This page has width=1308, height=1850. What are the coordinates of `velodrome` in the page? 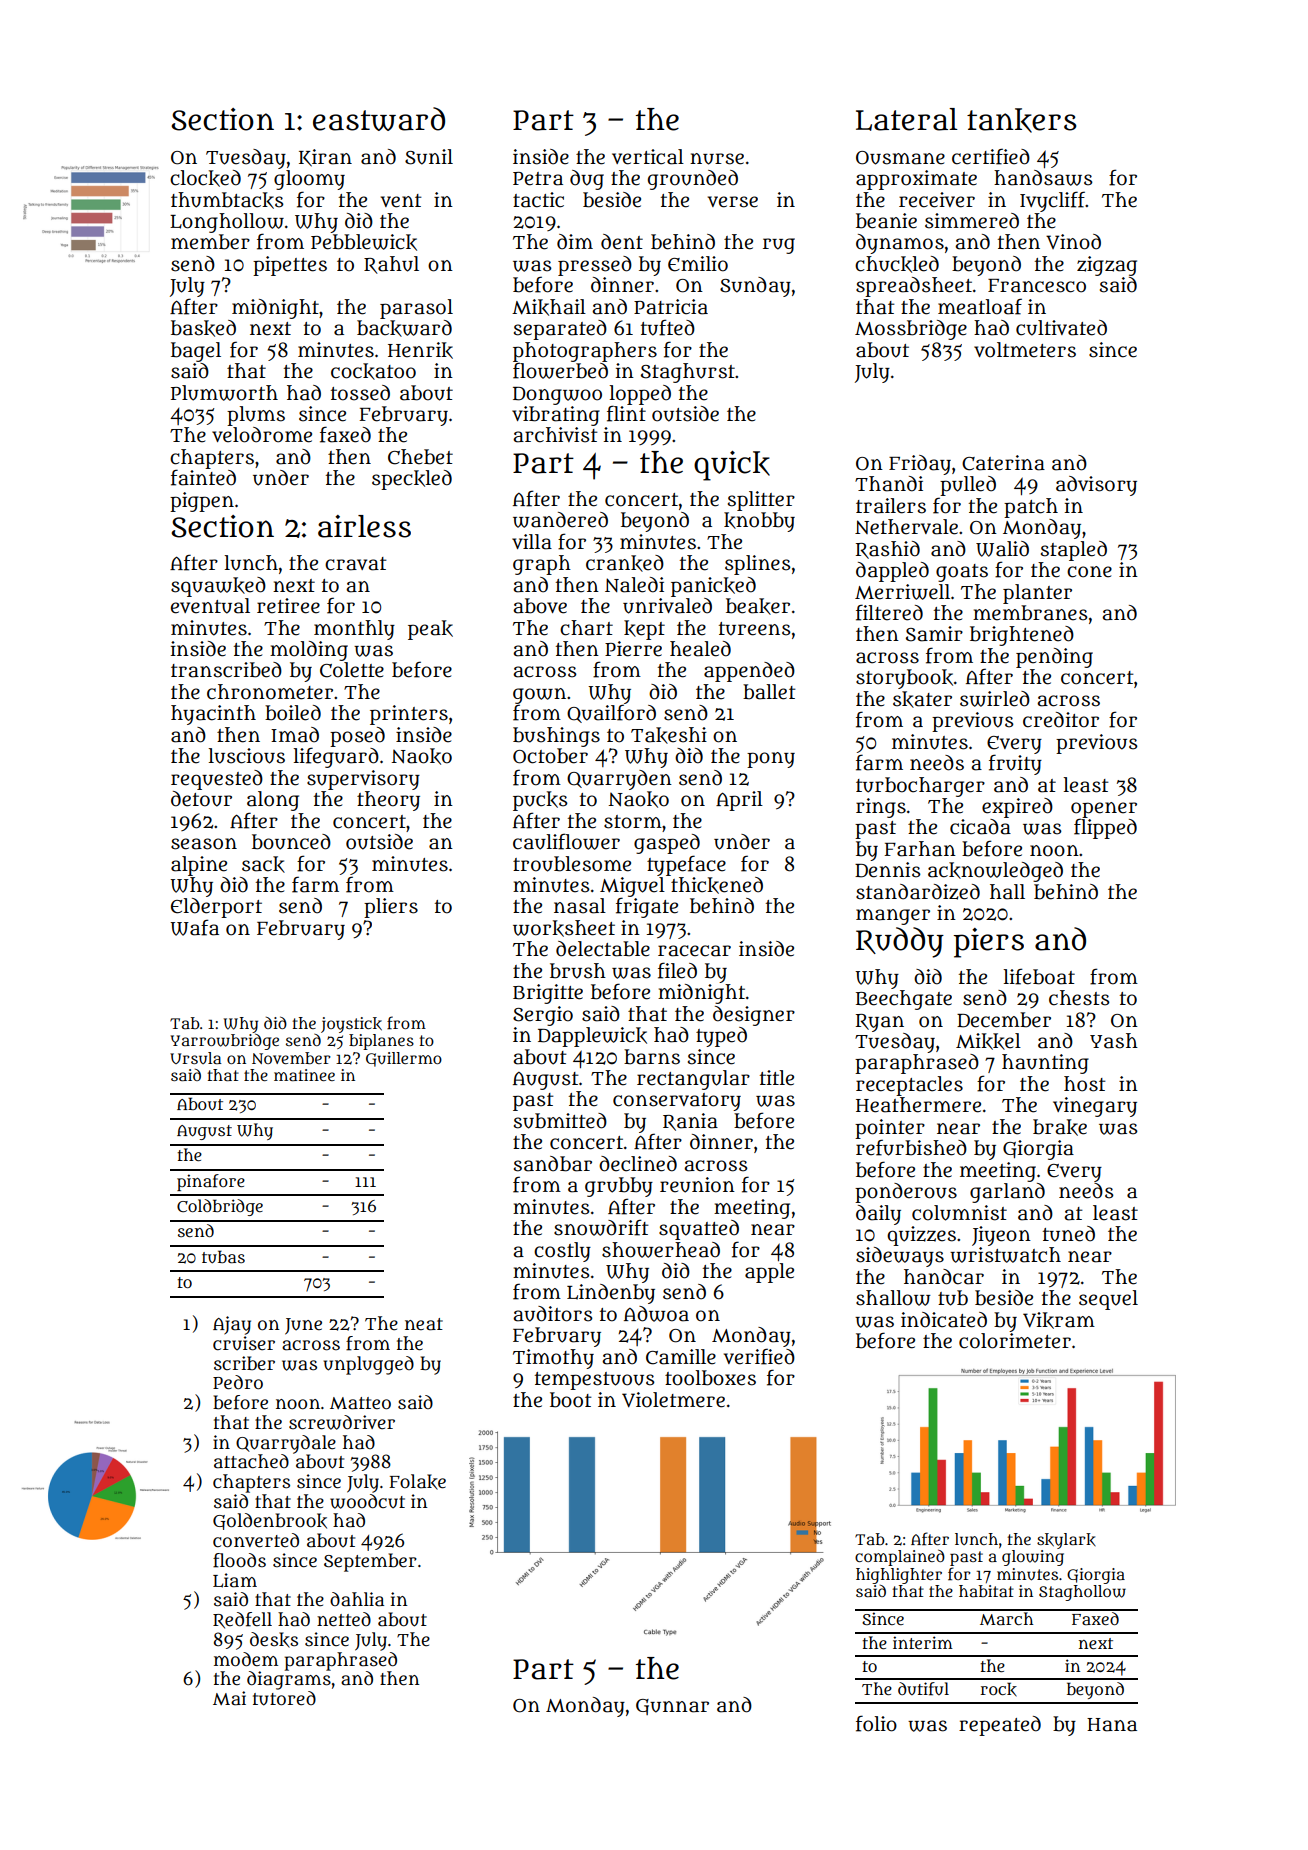 It's located at (262, 435).
